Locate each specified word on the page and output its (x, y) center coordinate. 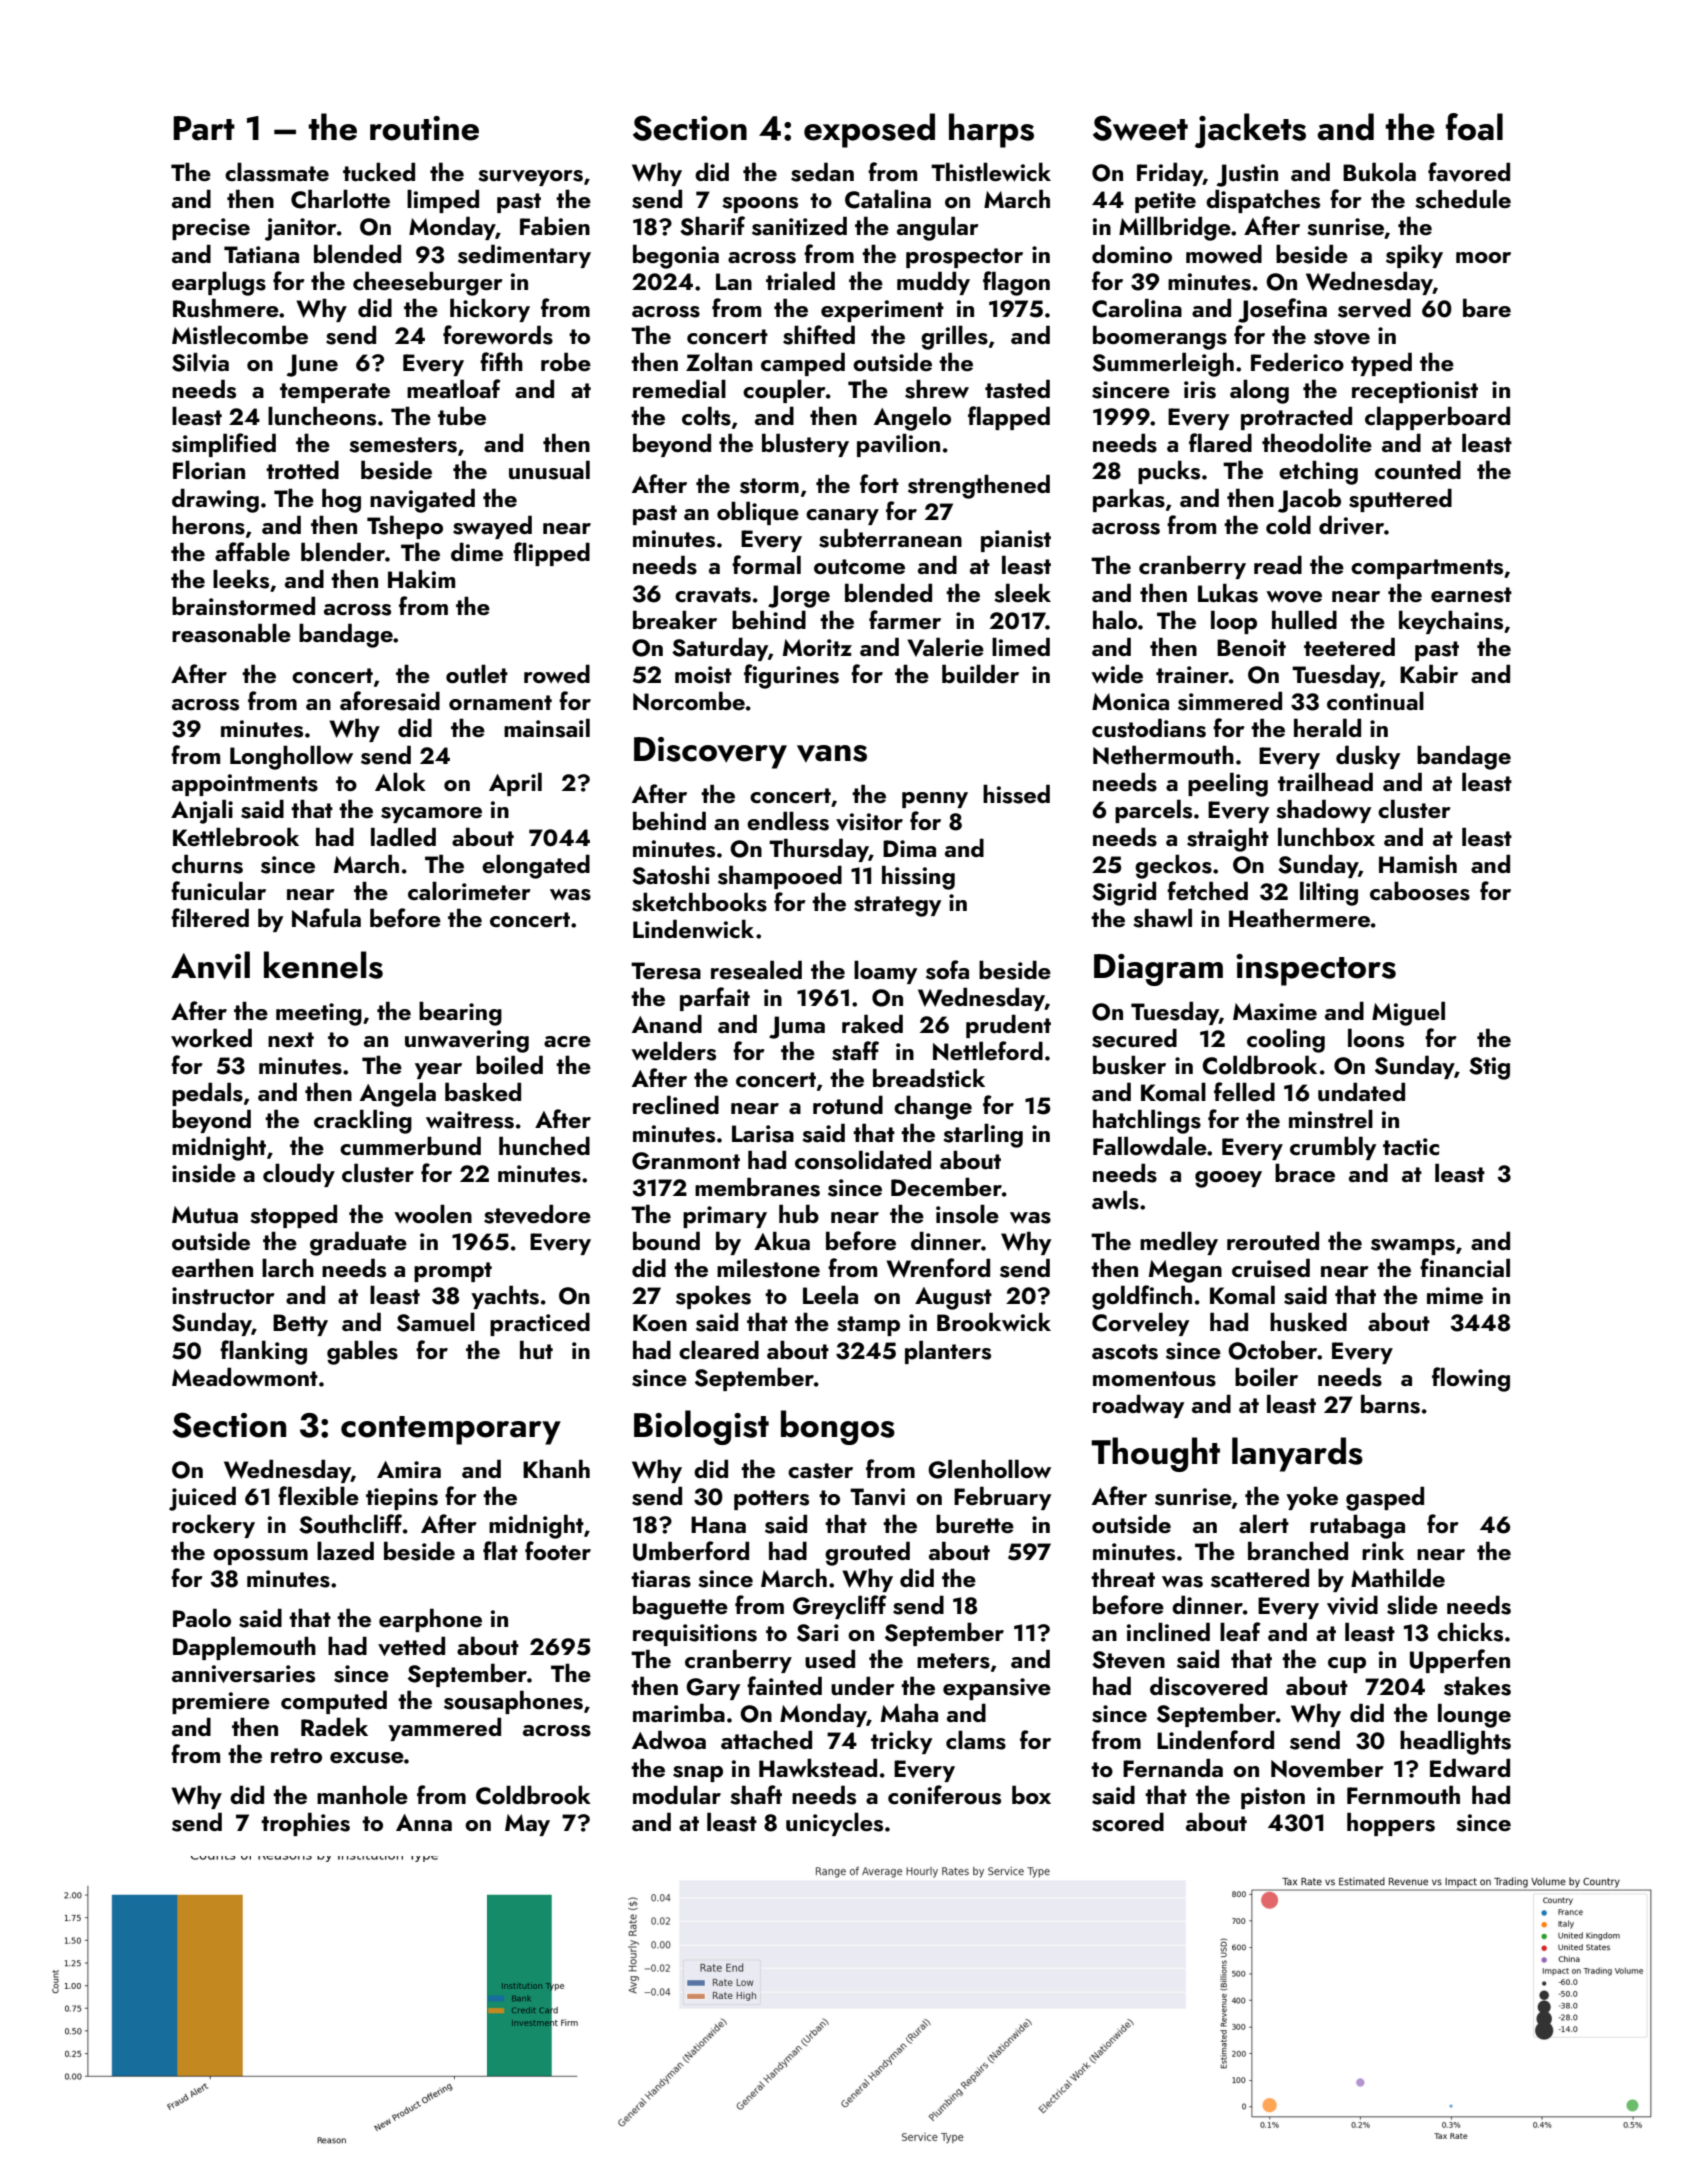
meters (953, 1661)
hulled (1304, 619)
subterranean (890, 538)
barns (1390, 1404)
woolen (433, 1213)
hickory (490, 310)
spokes (713, 1297)
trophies (305, 1824)
